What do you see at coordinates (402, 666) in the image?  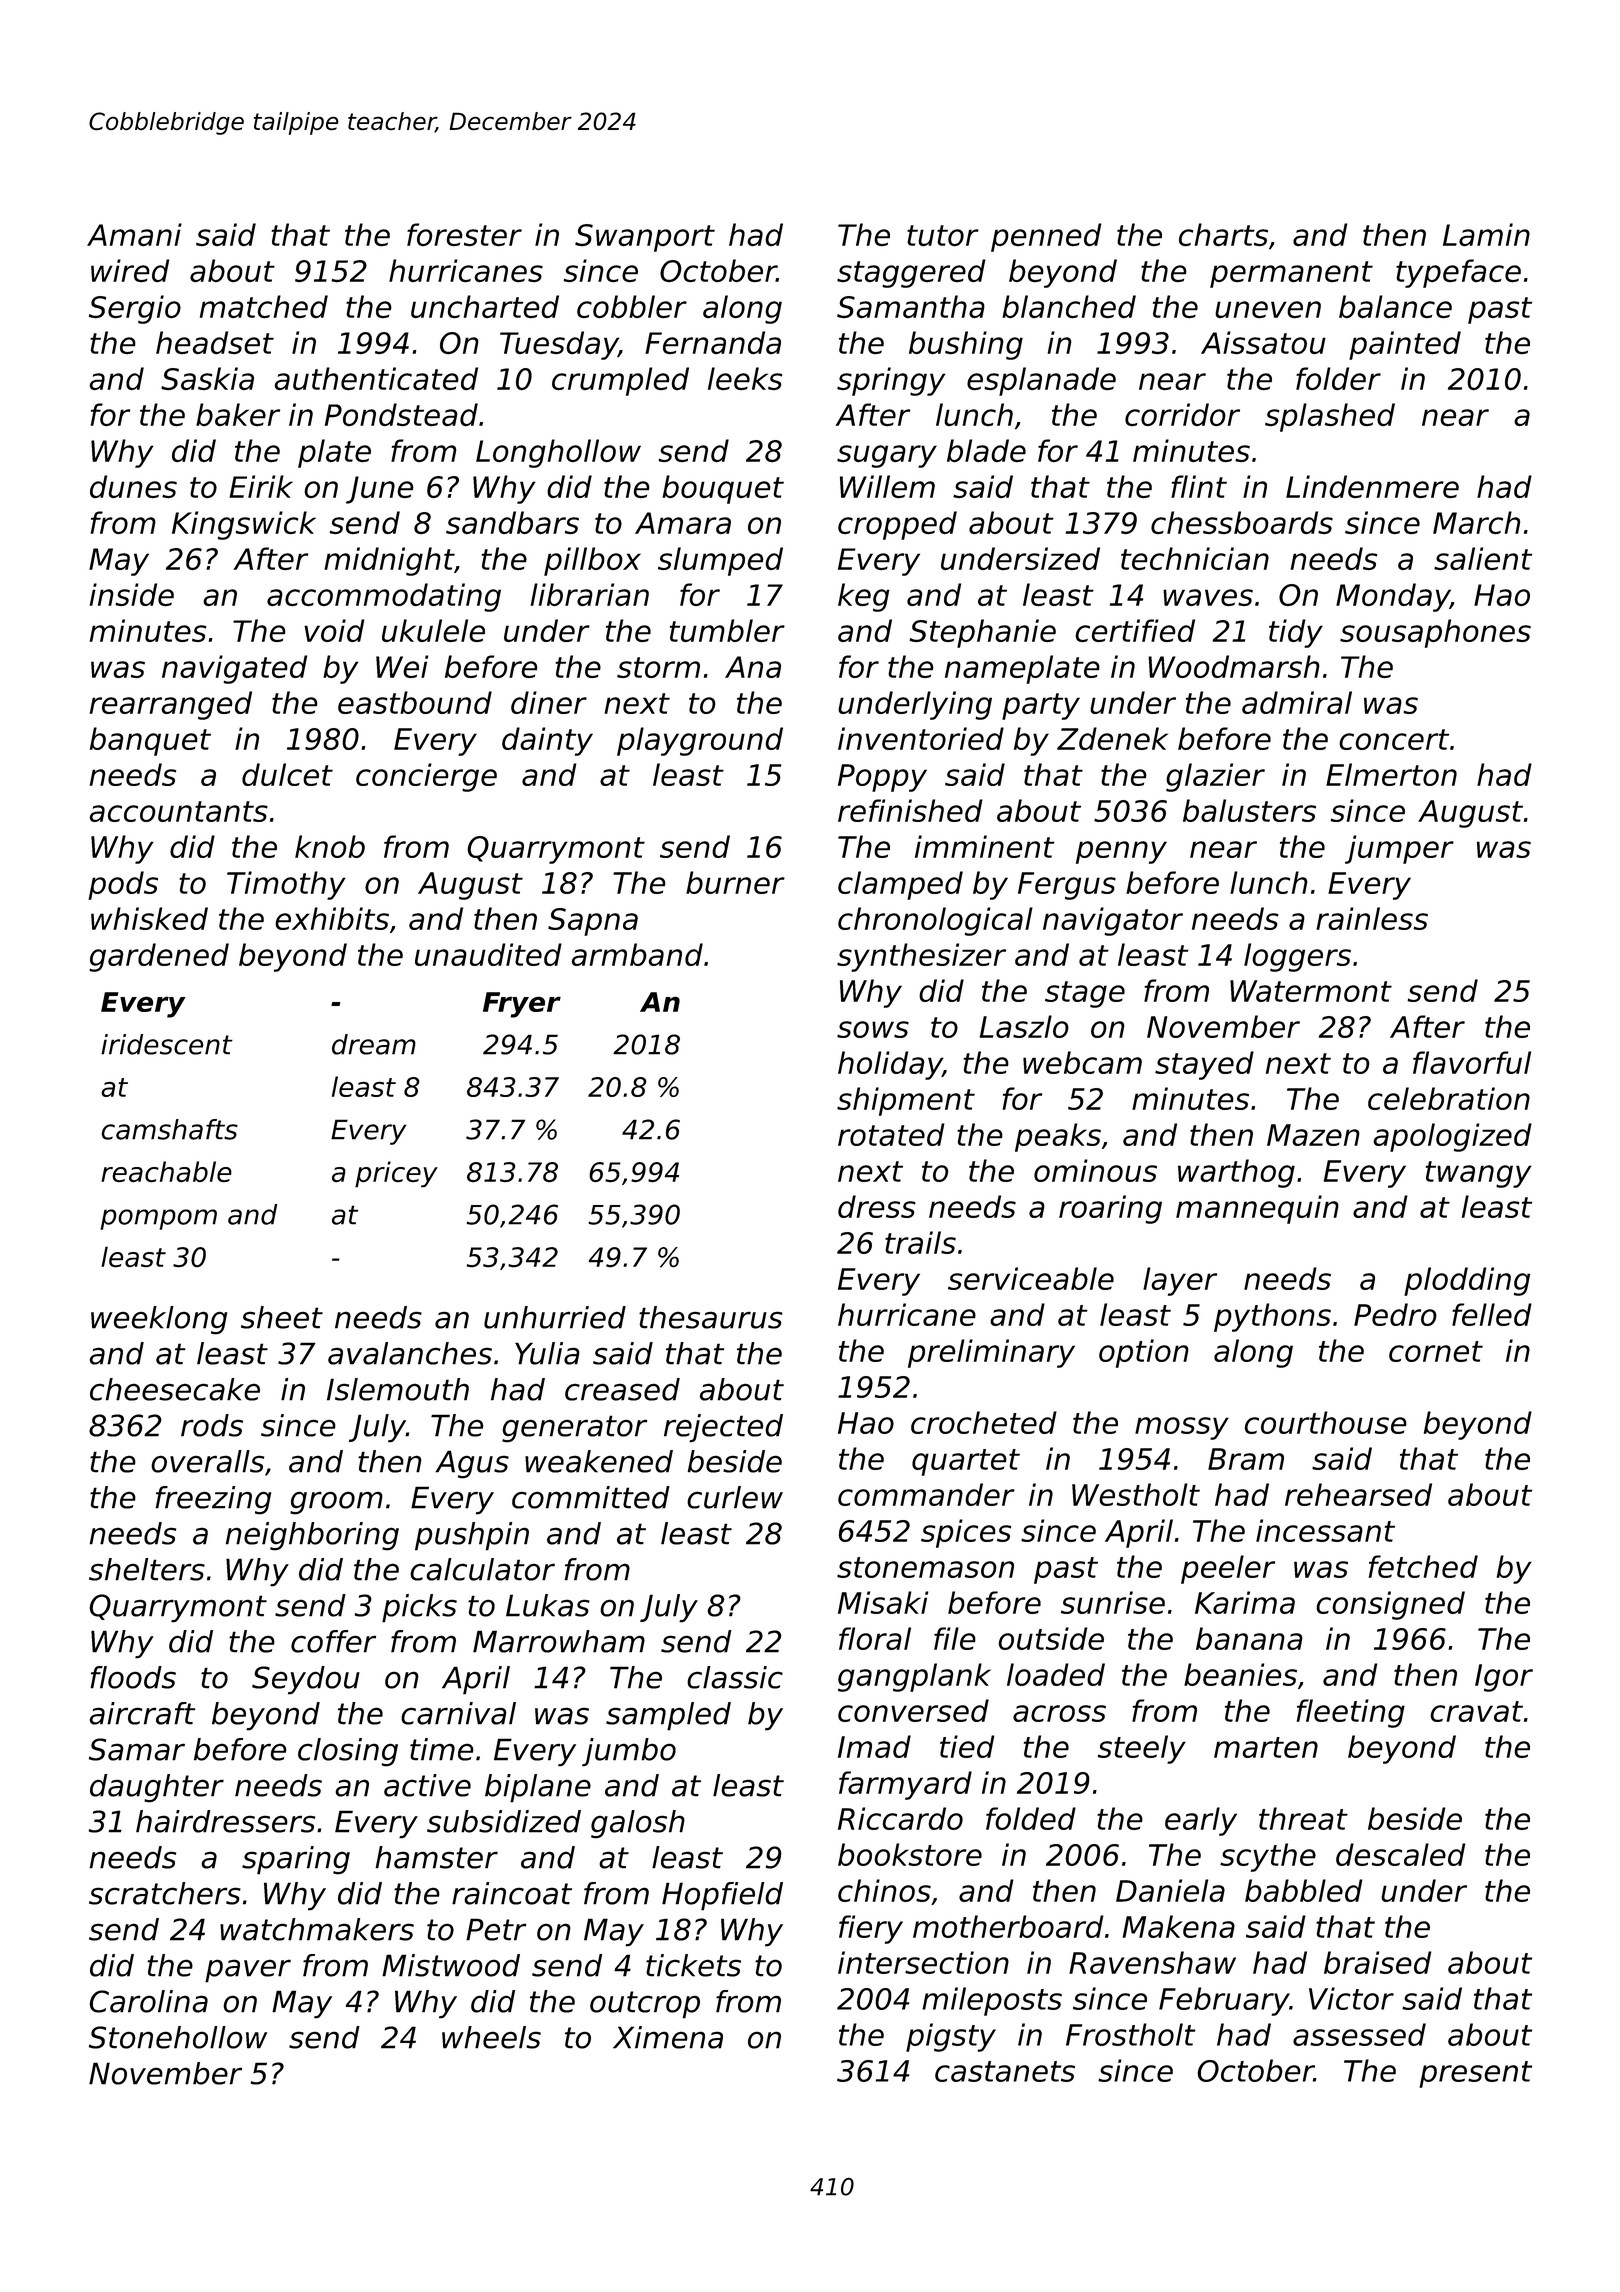 I see `Wei` at bounding box center [402, 666].
